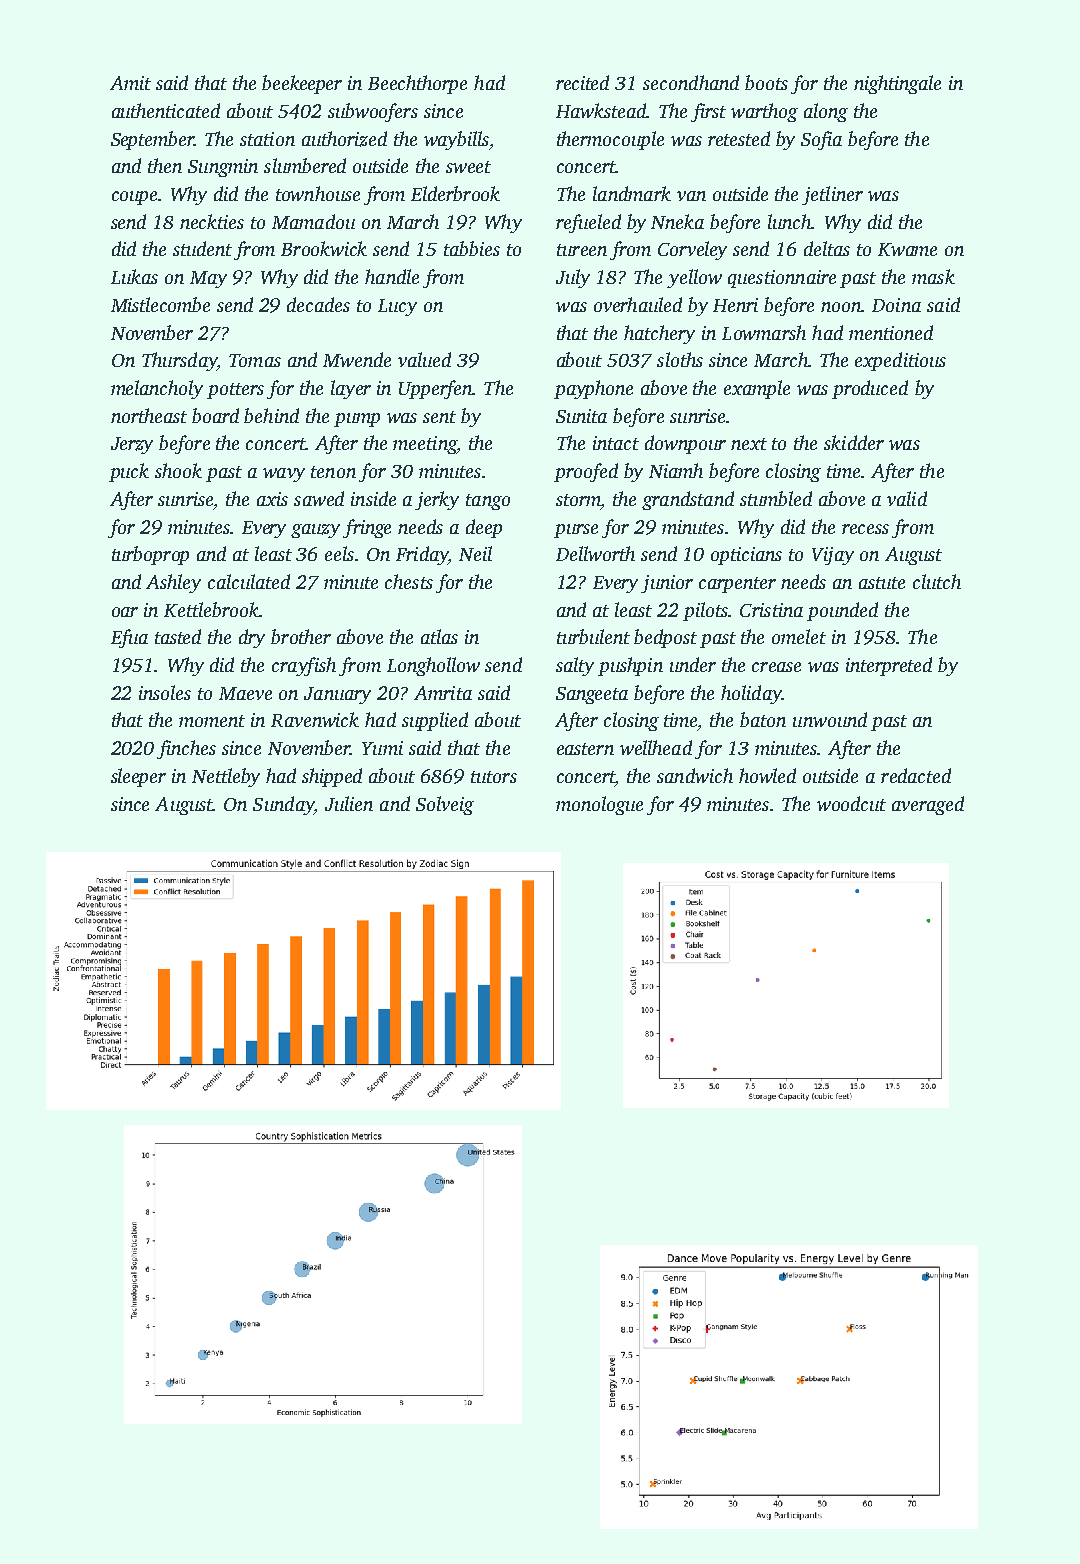 This screenshot has height=1564, width=1080. I want to click on deltas, so click(827, 248).
